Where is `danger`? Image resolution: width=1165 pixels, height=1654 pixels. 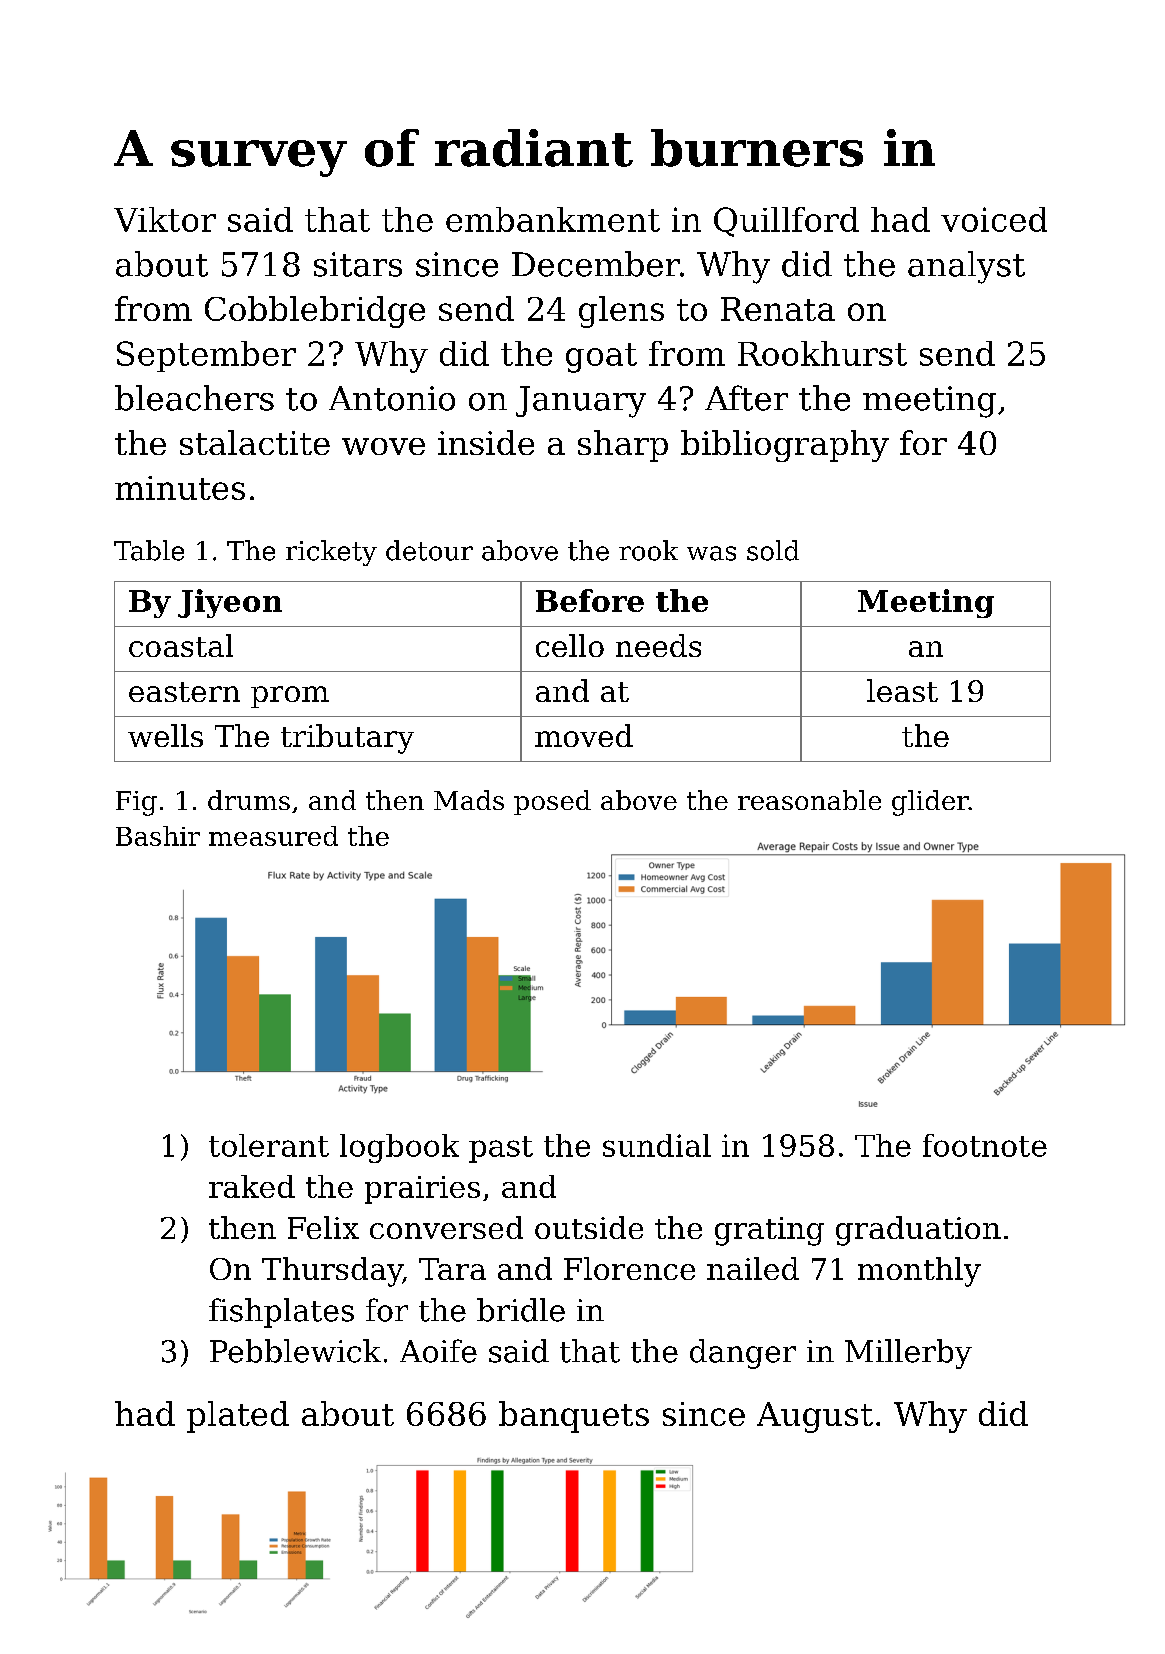 danger is located at coordinates (743, 1354).
